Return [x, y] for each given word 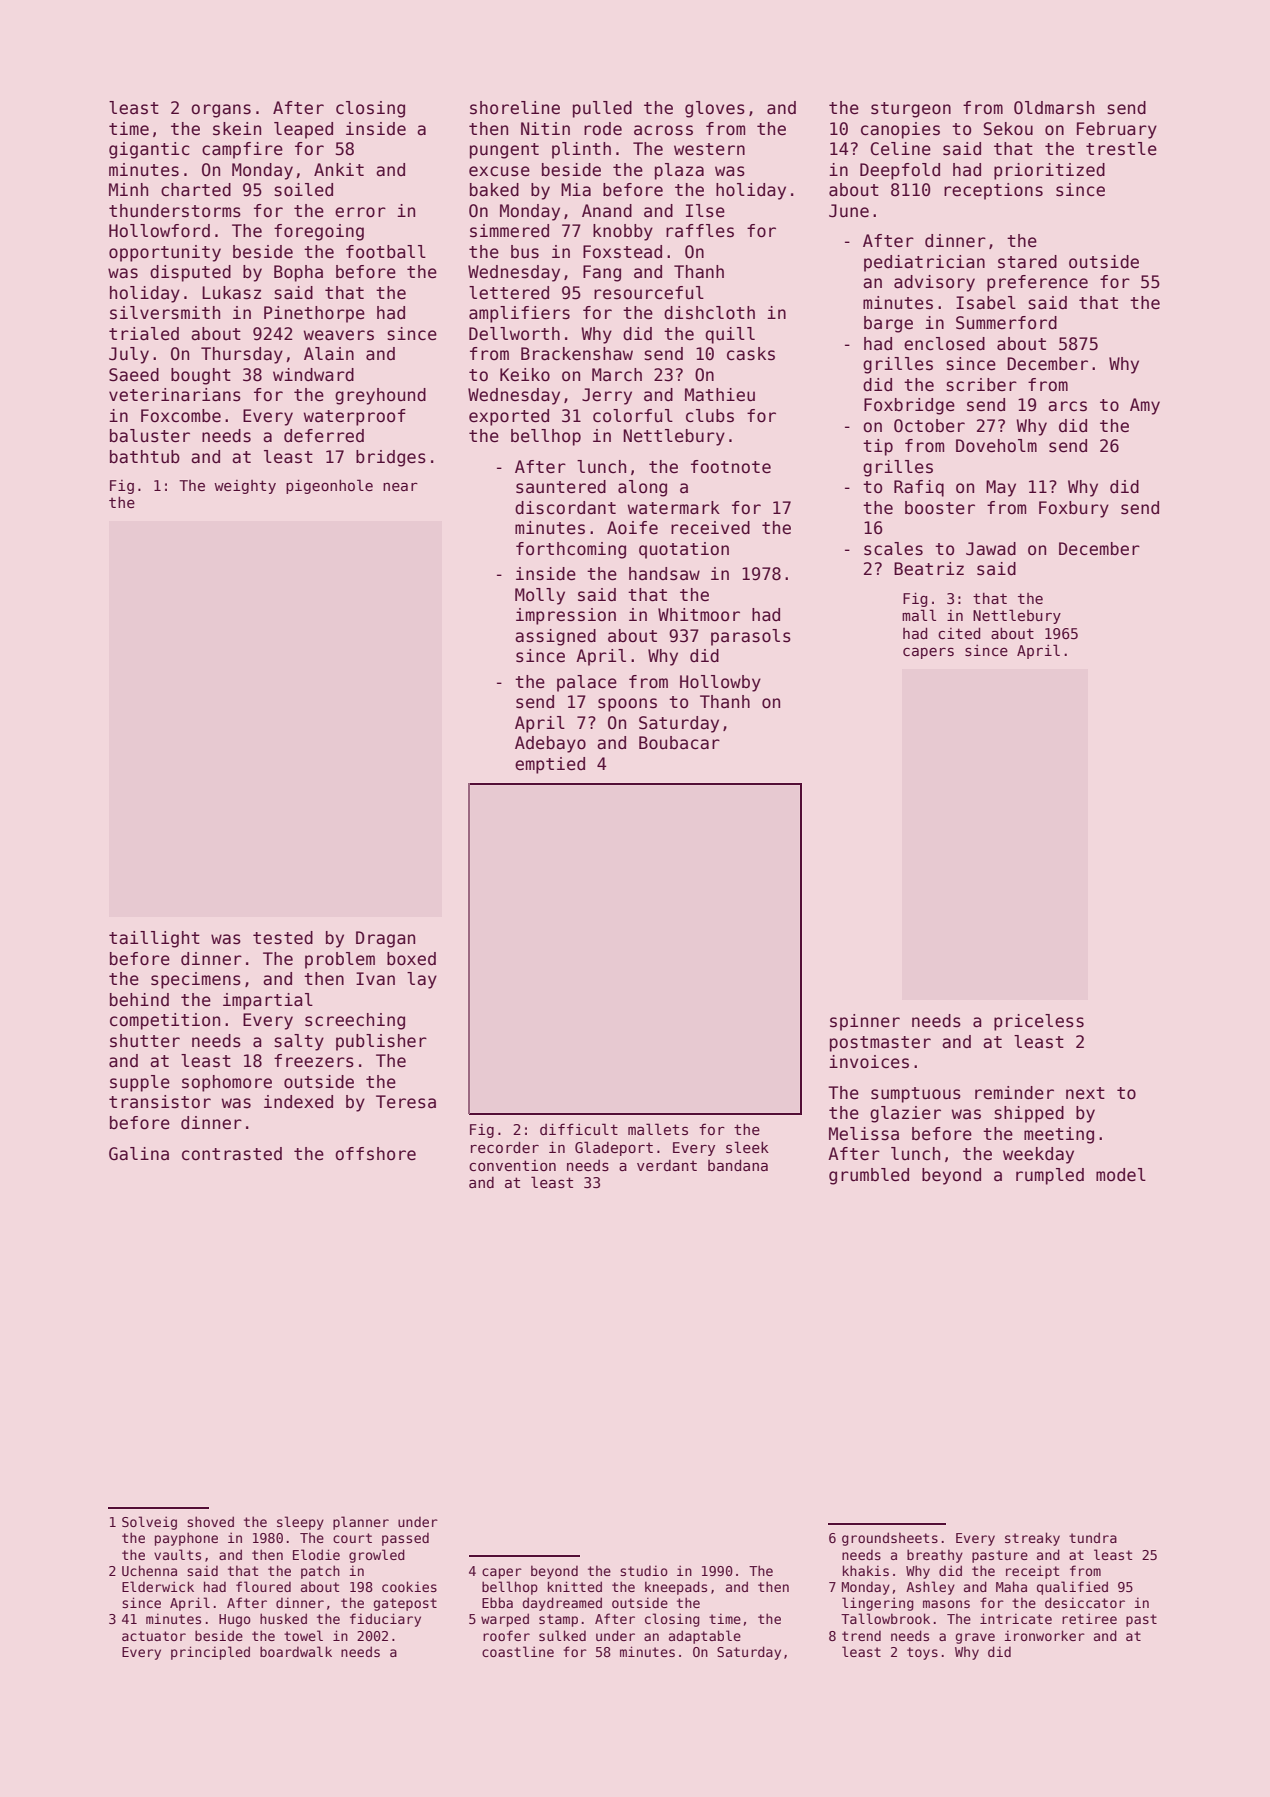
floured [263, 1586]
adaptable [705, 1637]
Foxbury [1074, 509]
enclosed [944, 344]
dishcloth [709, 313]
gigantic [149, 150]
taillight [154, 939]
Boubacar [679, 743]
